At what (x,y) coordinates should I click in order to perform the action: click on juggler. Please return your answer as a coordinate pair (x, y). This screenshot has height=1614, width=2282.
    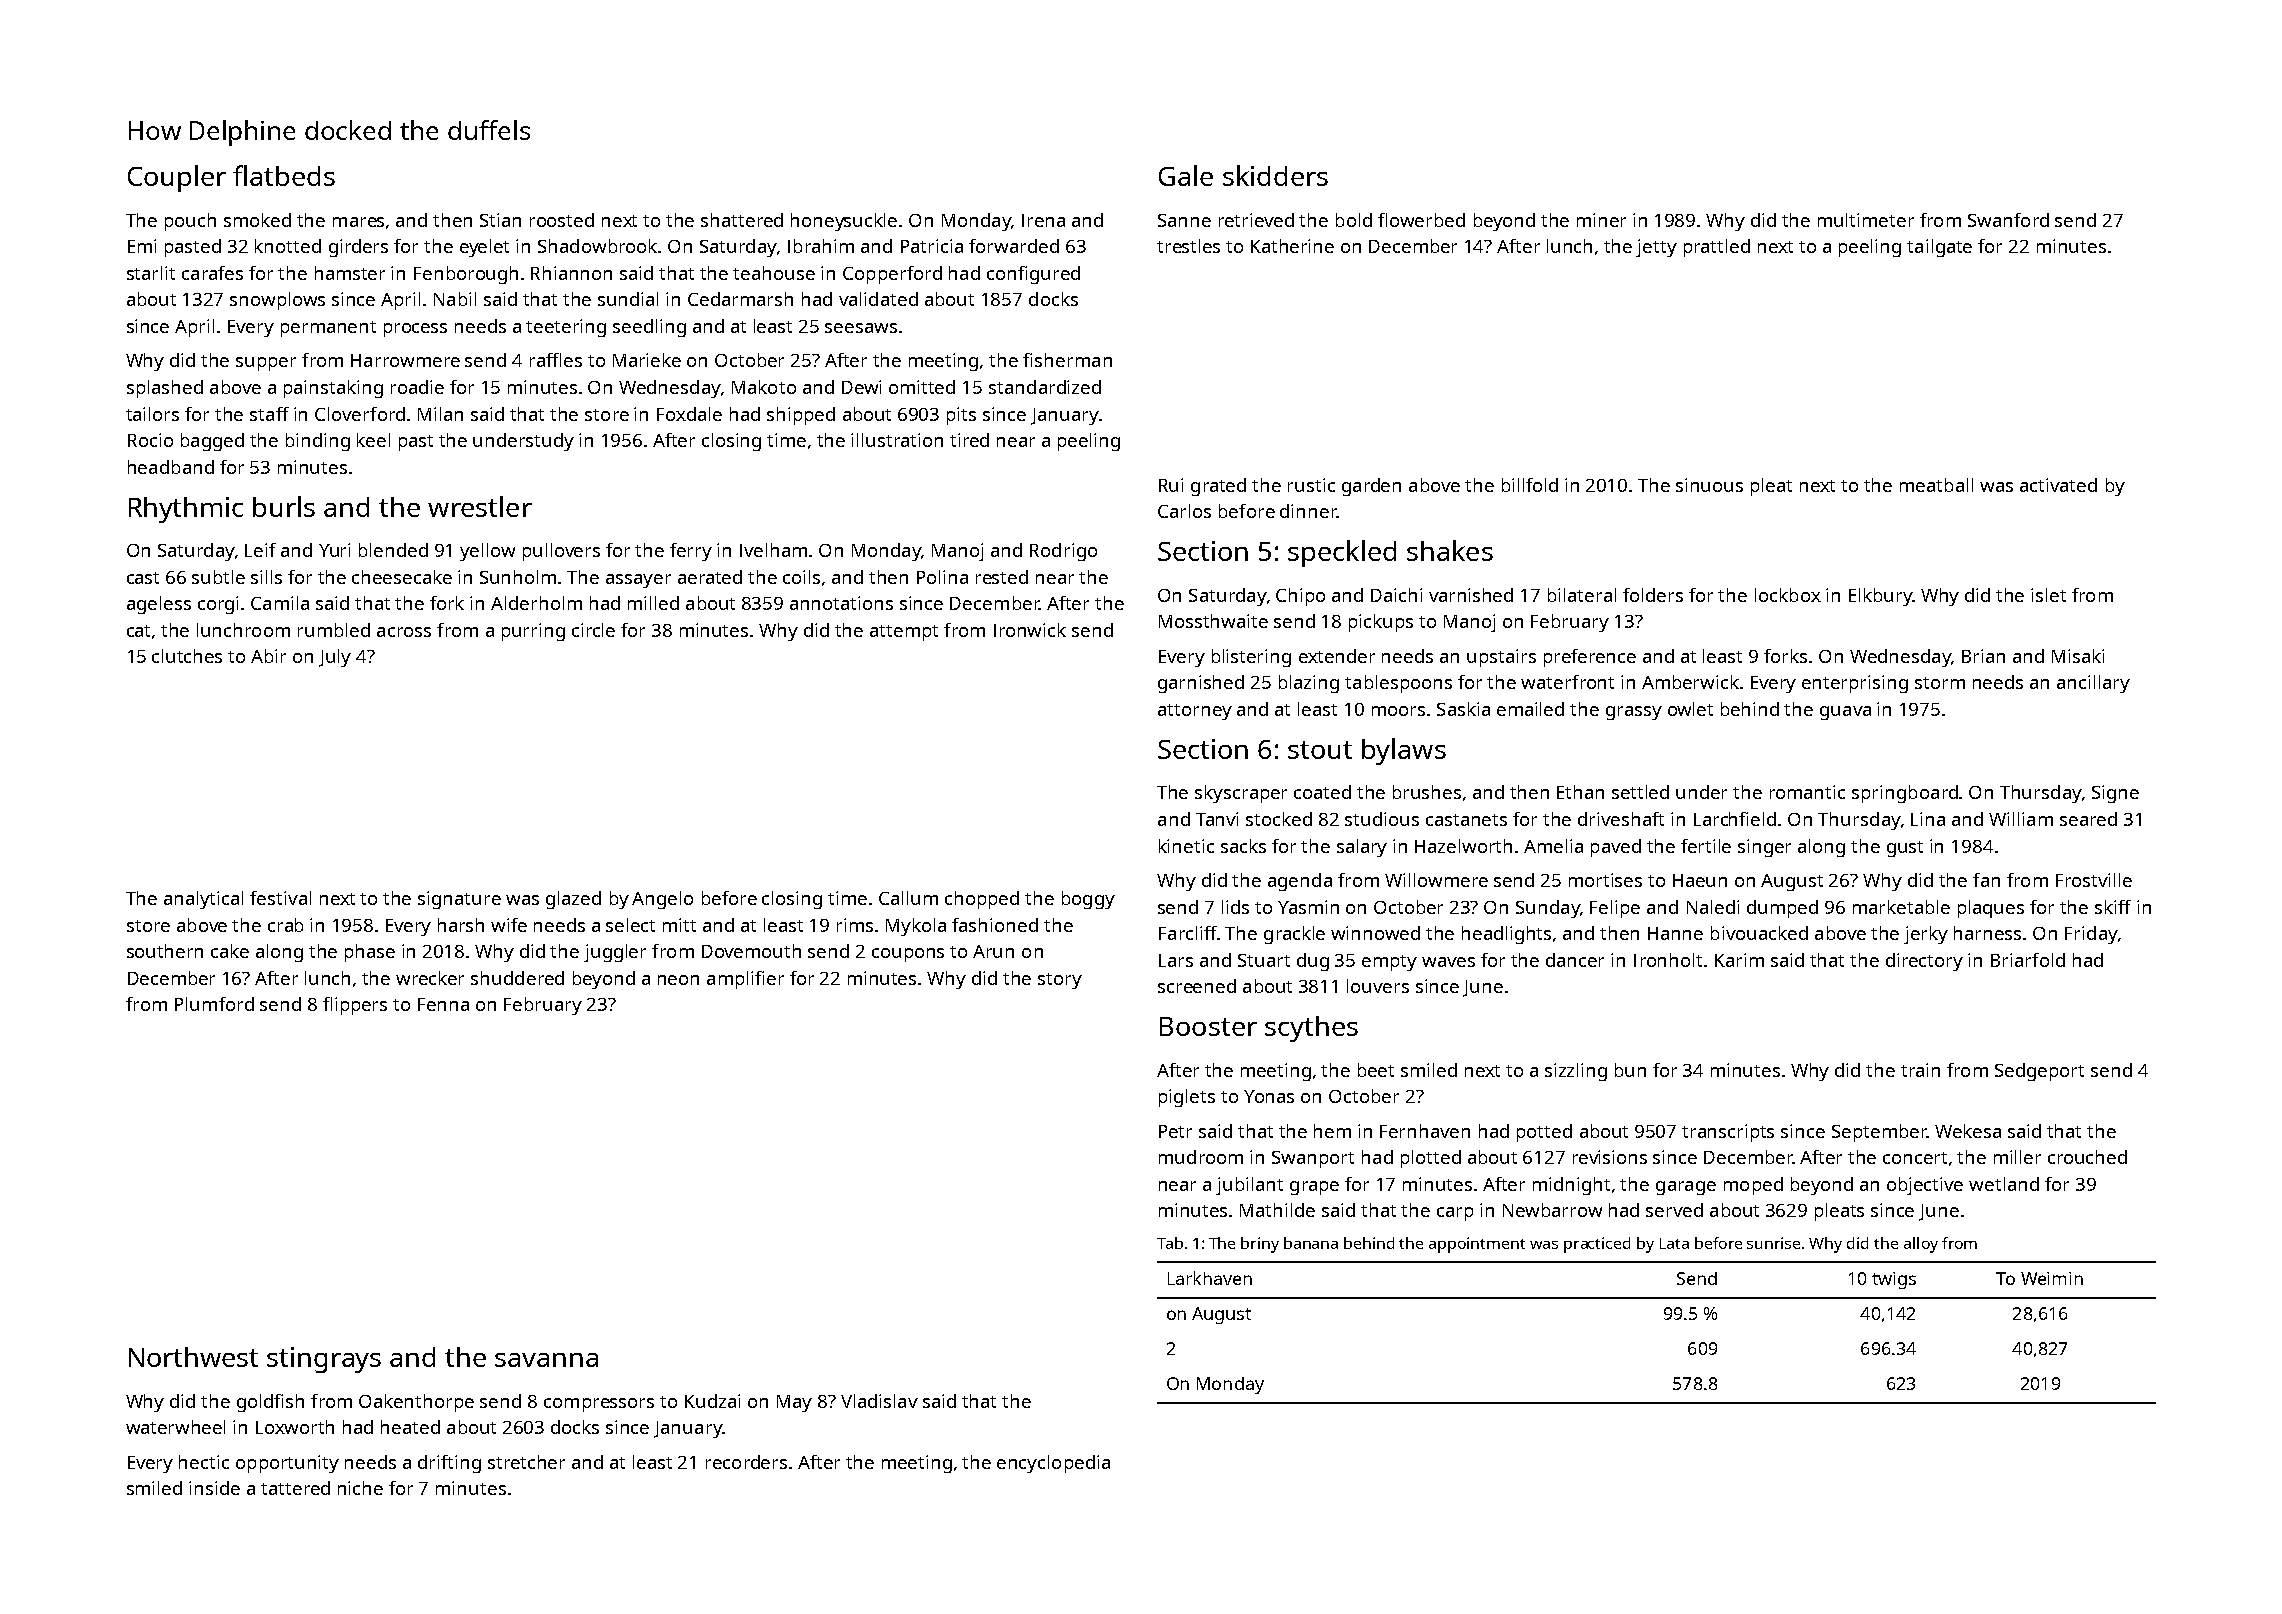
    Looking at the image, I should click on (615, 953).
